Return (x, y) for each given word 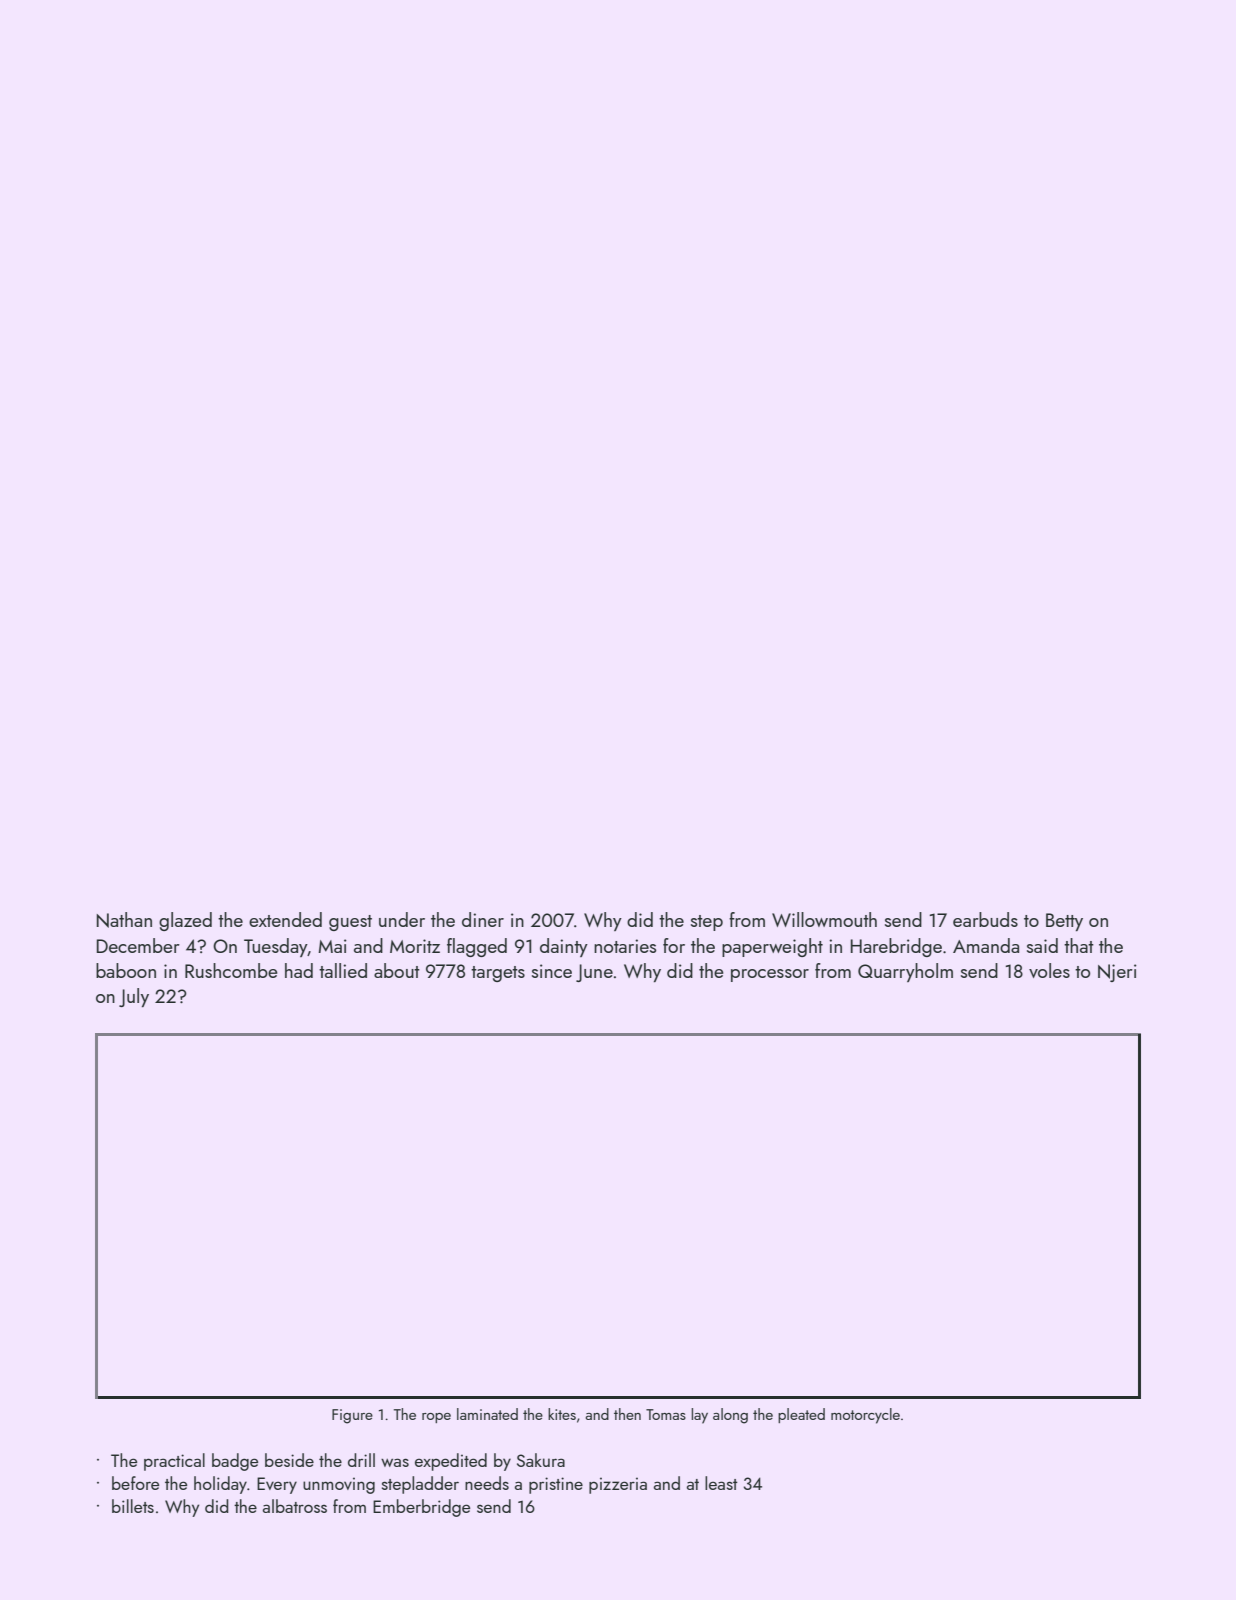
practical (174, 1462)
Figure (352, 1416)
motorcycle (865, 1416)
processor (770, 975)
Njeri (1117, 973)
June (594, 973)
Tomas (666, 1414)
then (627, 1414)
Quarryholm (905, 972)
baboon (126, 970)
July (134, 997)
